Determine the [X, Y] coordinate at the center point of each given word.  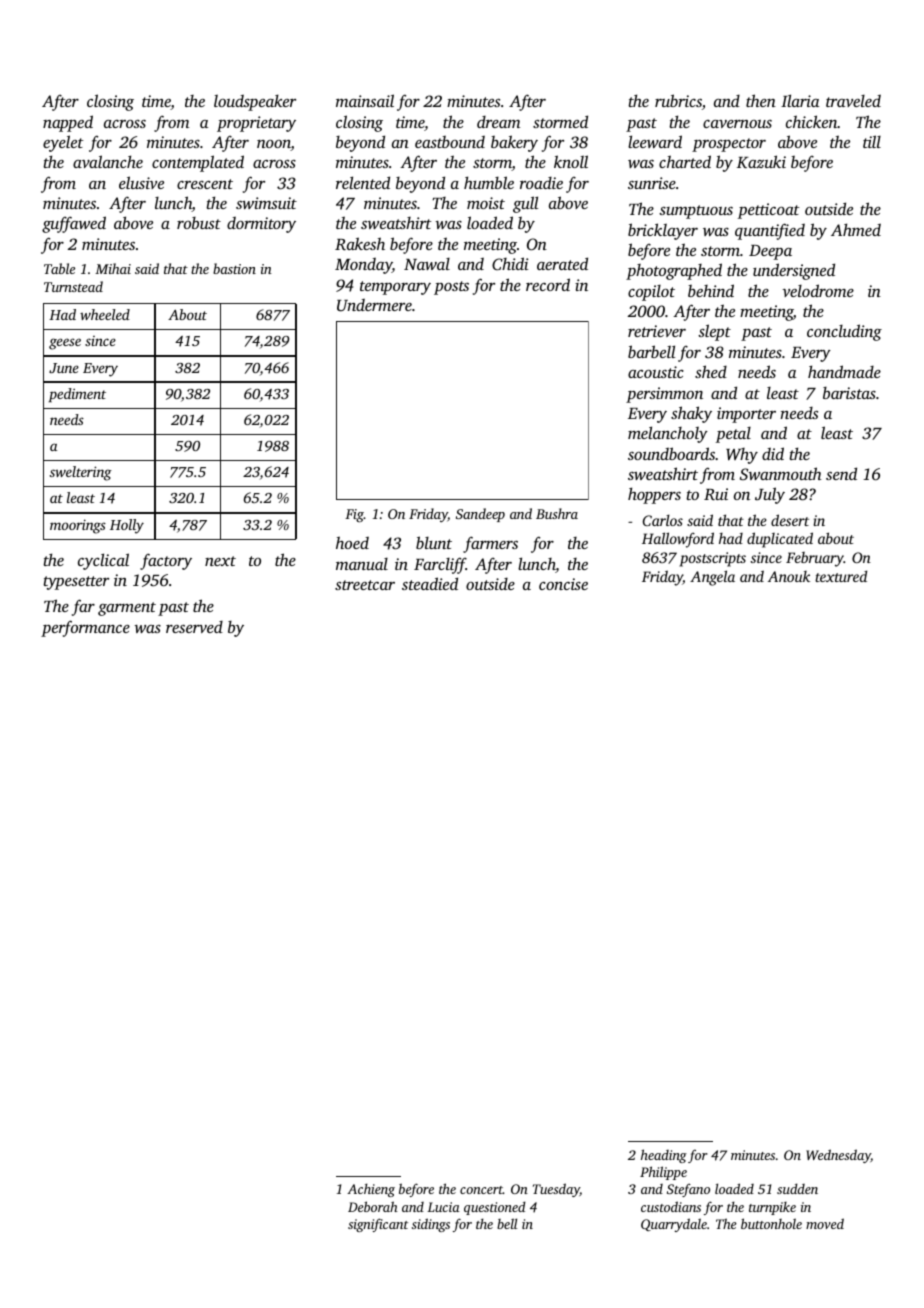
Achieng [371, 1190]
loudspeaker [255, 103]
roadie [541, 183]
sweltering [81, 473]
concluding [844, 332]
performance [85, 628]
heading [664, 1156]
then [761, 100]
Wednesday [838, 1156]
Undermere [374, 305]
